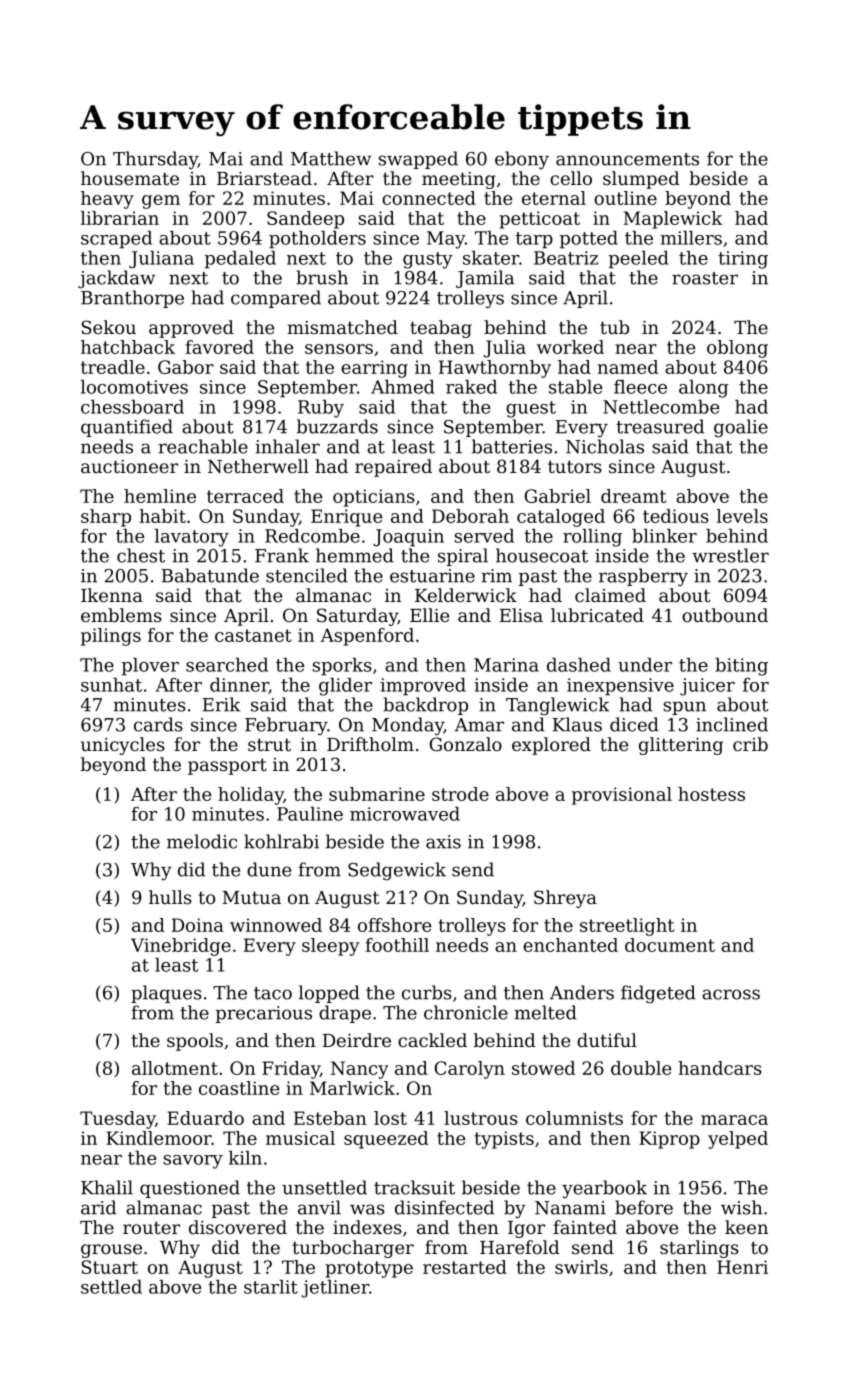 Image resolution: width=849 pixels, height=1400 pixels. Describe the element at coordinates (460, 794) in the image. I see `strode` at that location.
